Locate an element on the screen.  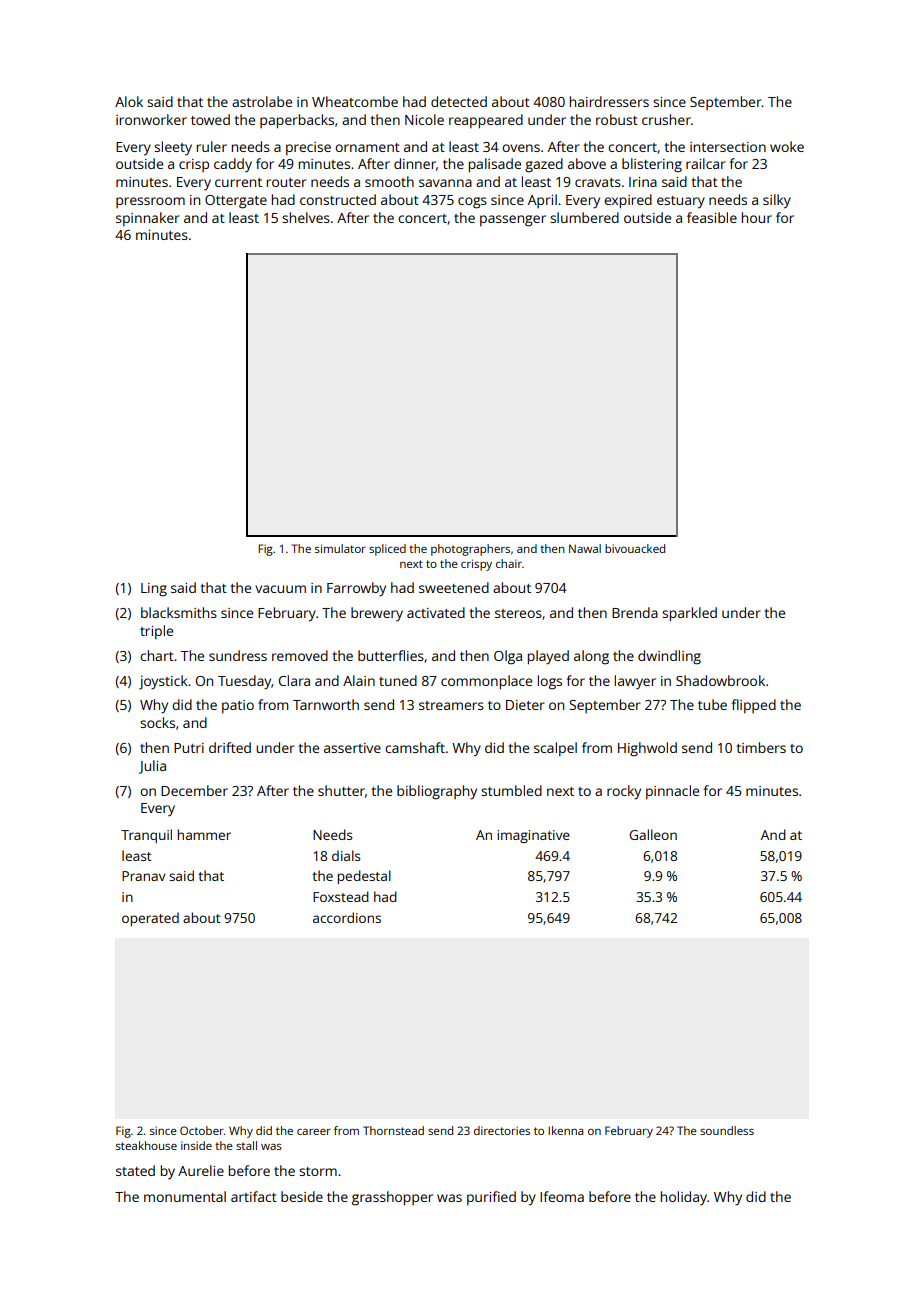
crusher is located at coordinates (666, 119).
